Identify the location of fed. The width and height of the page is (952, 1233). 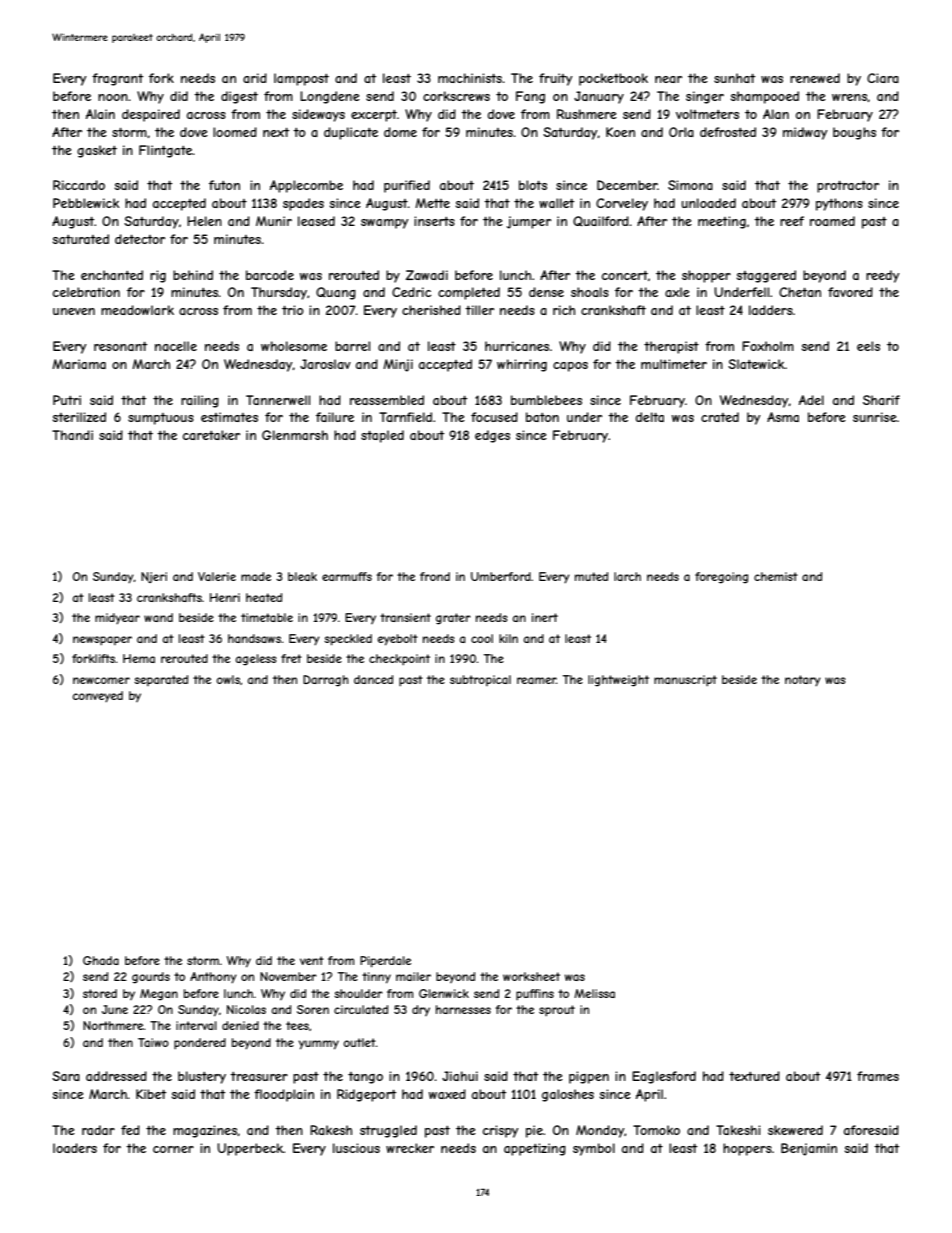
(130, 1130).
